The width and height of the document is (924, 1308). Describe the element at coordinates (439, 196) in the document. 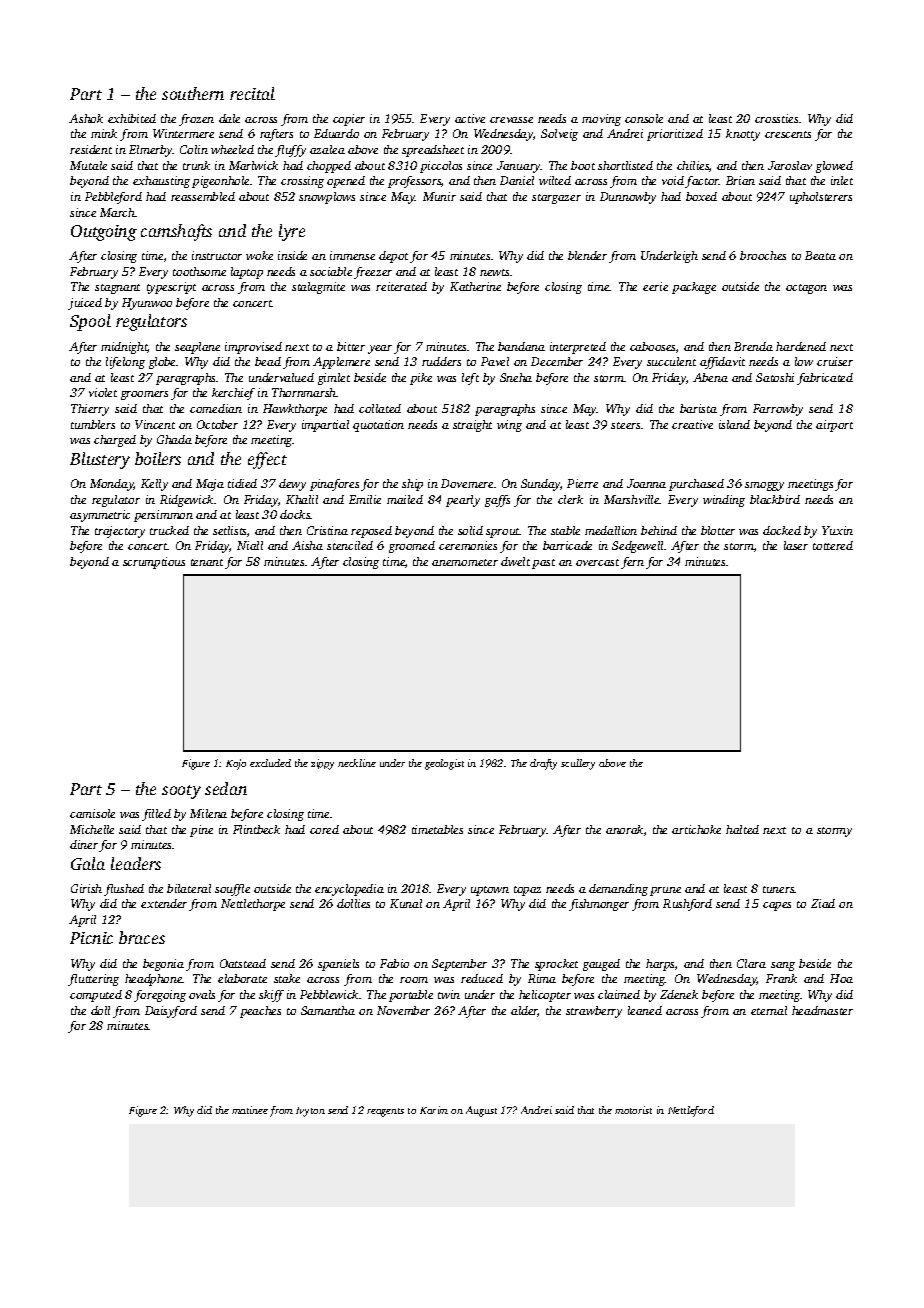

I see `Munir` at that location.
